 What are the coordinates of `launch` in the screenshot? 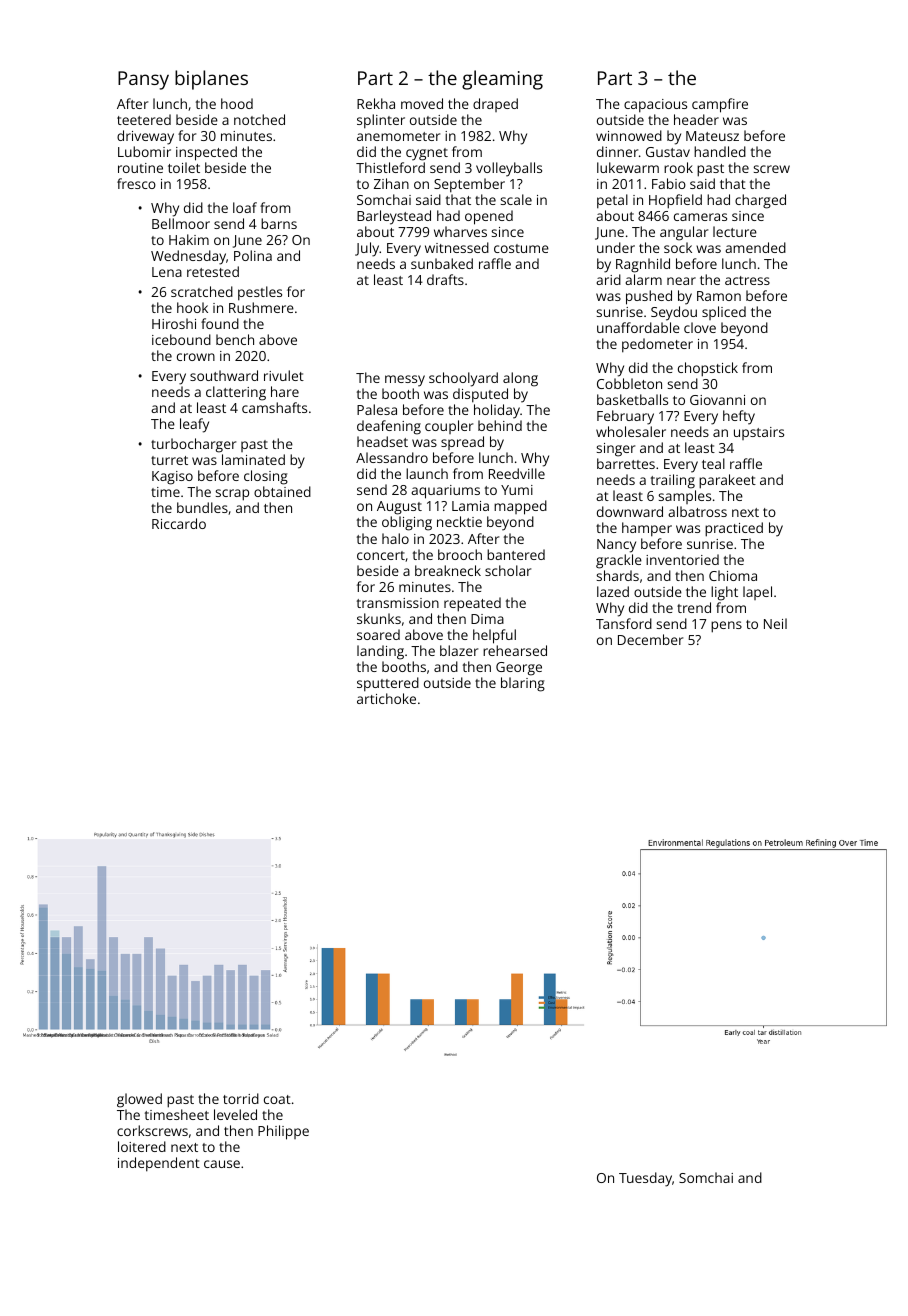 It's located at (427, 473).
